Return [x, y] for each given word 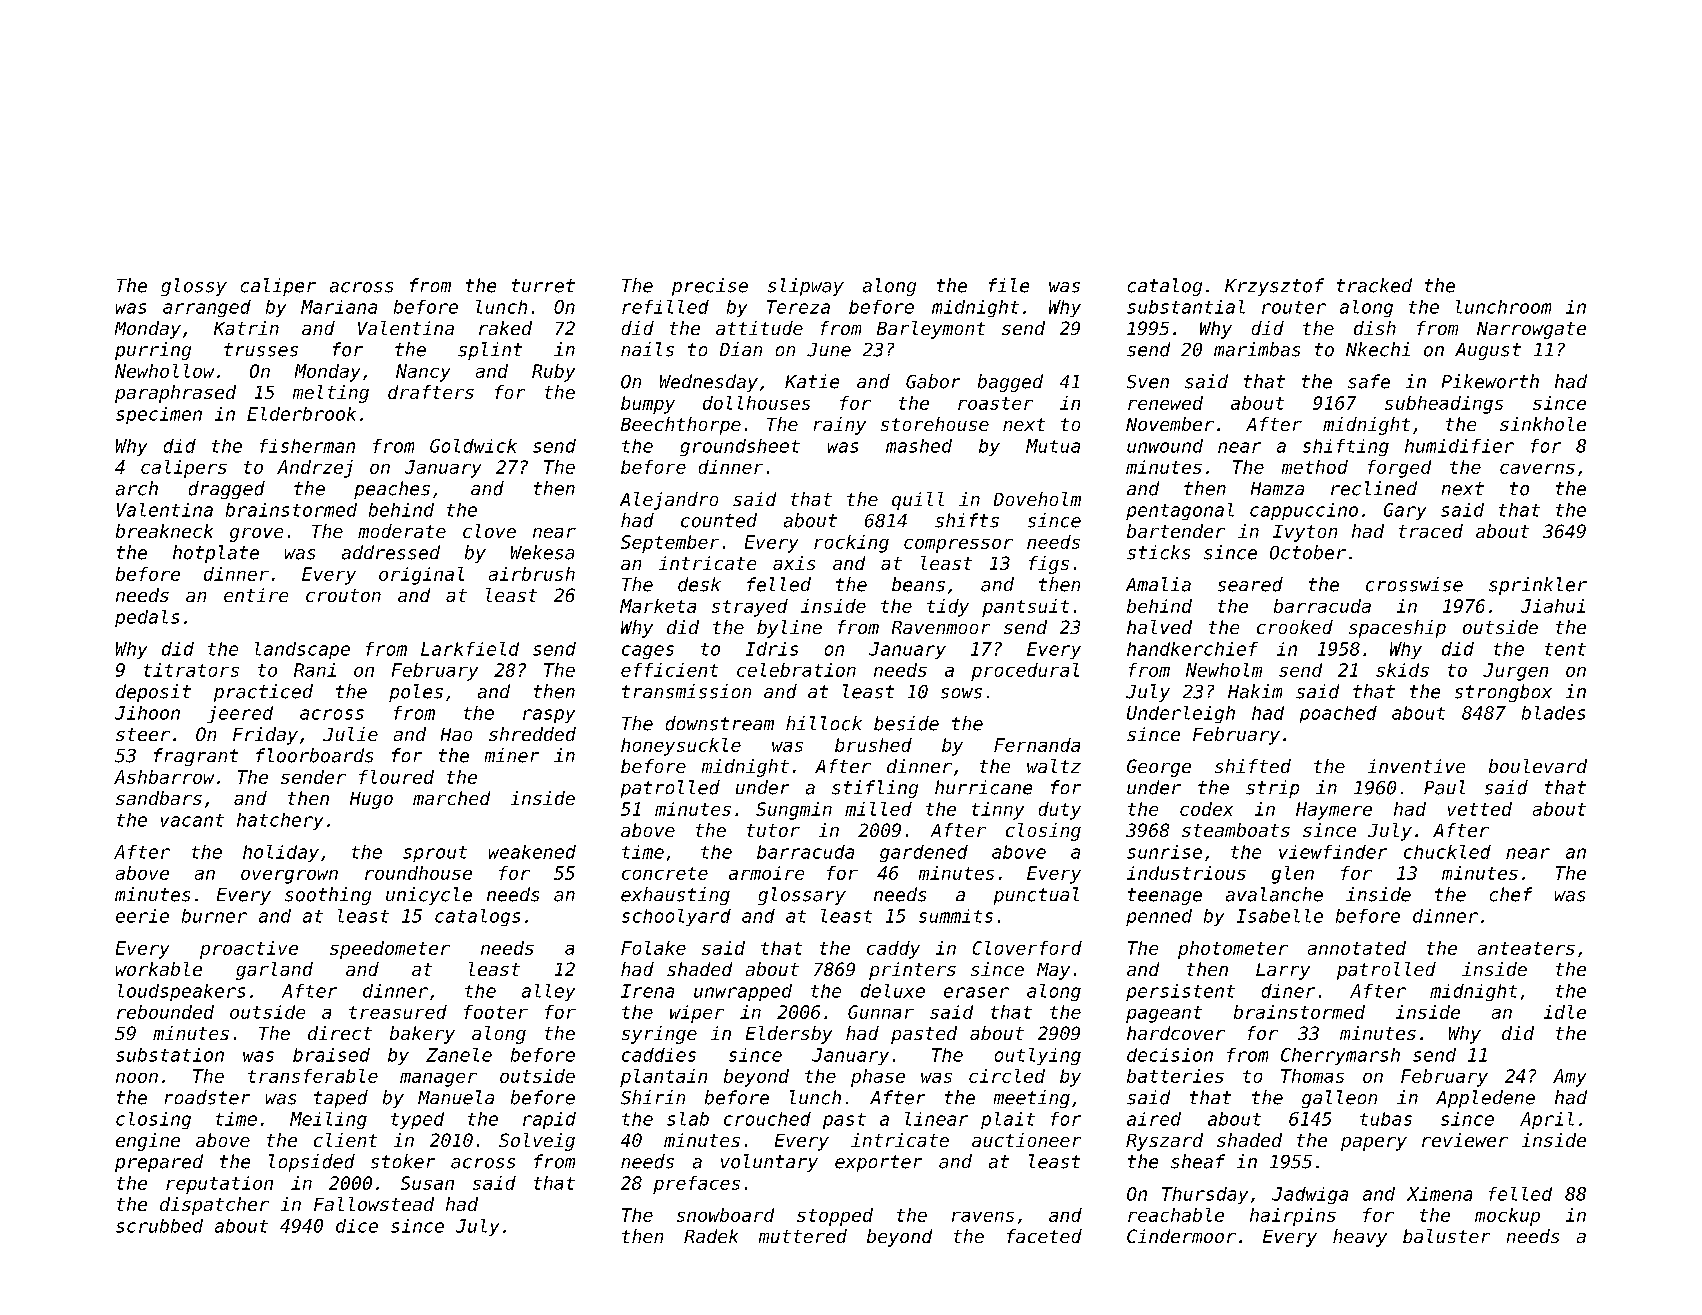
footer [496, 1012]
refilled [665, 307]
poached [1338, 714]
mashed [919, 446]
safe [1369, 381]
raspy [549, 716]
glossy [194, 287]
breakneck [164, 531]
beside [906, 723]
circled [1007, 1076]
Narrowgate [1531, 330]
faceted [1044, 1236]
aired [1154, 1119]
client [345, 1140]
